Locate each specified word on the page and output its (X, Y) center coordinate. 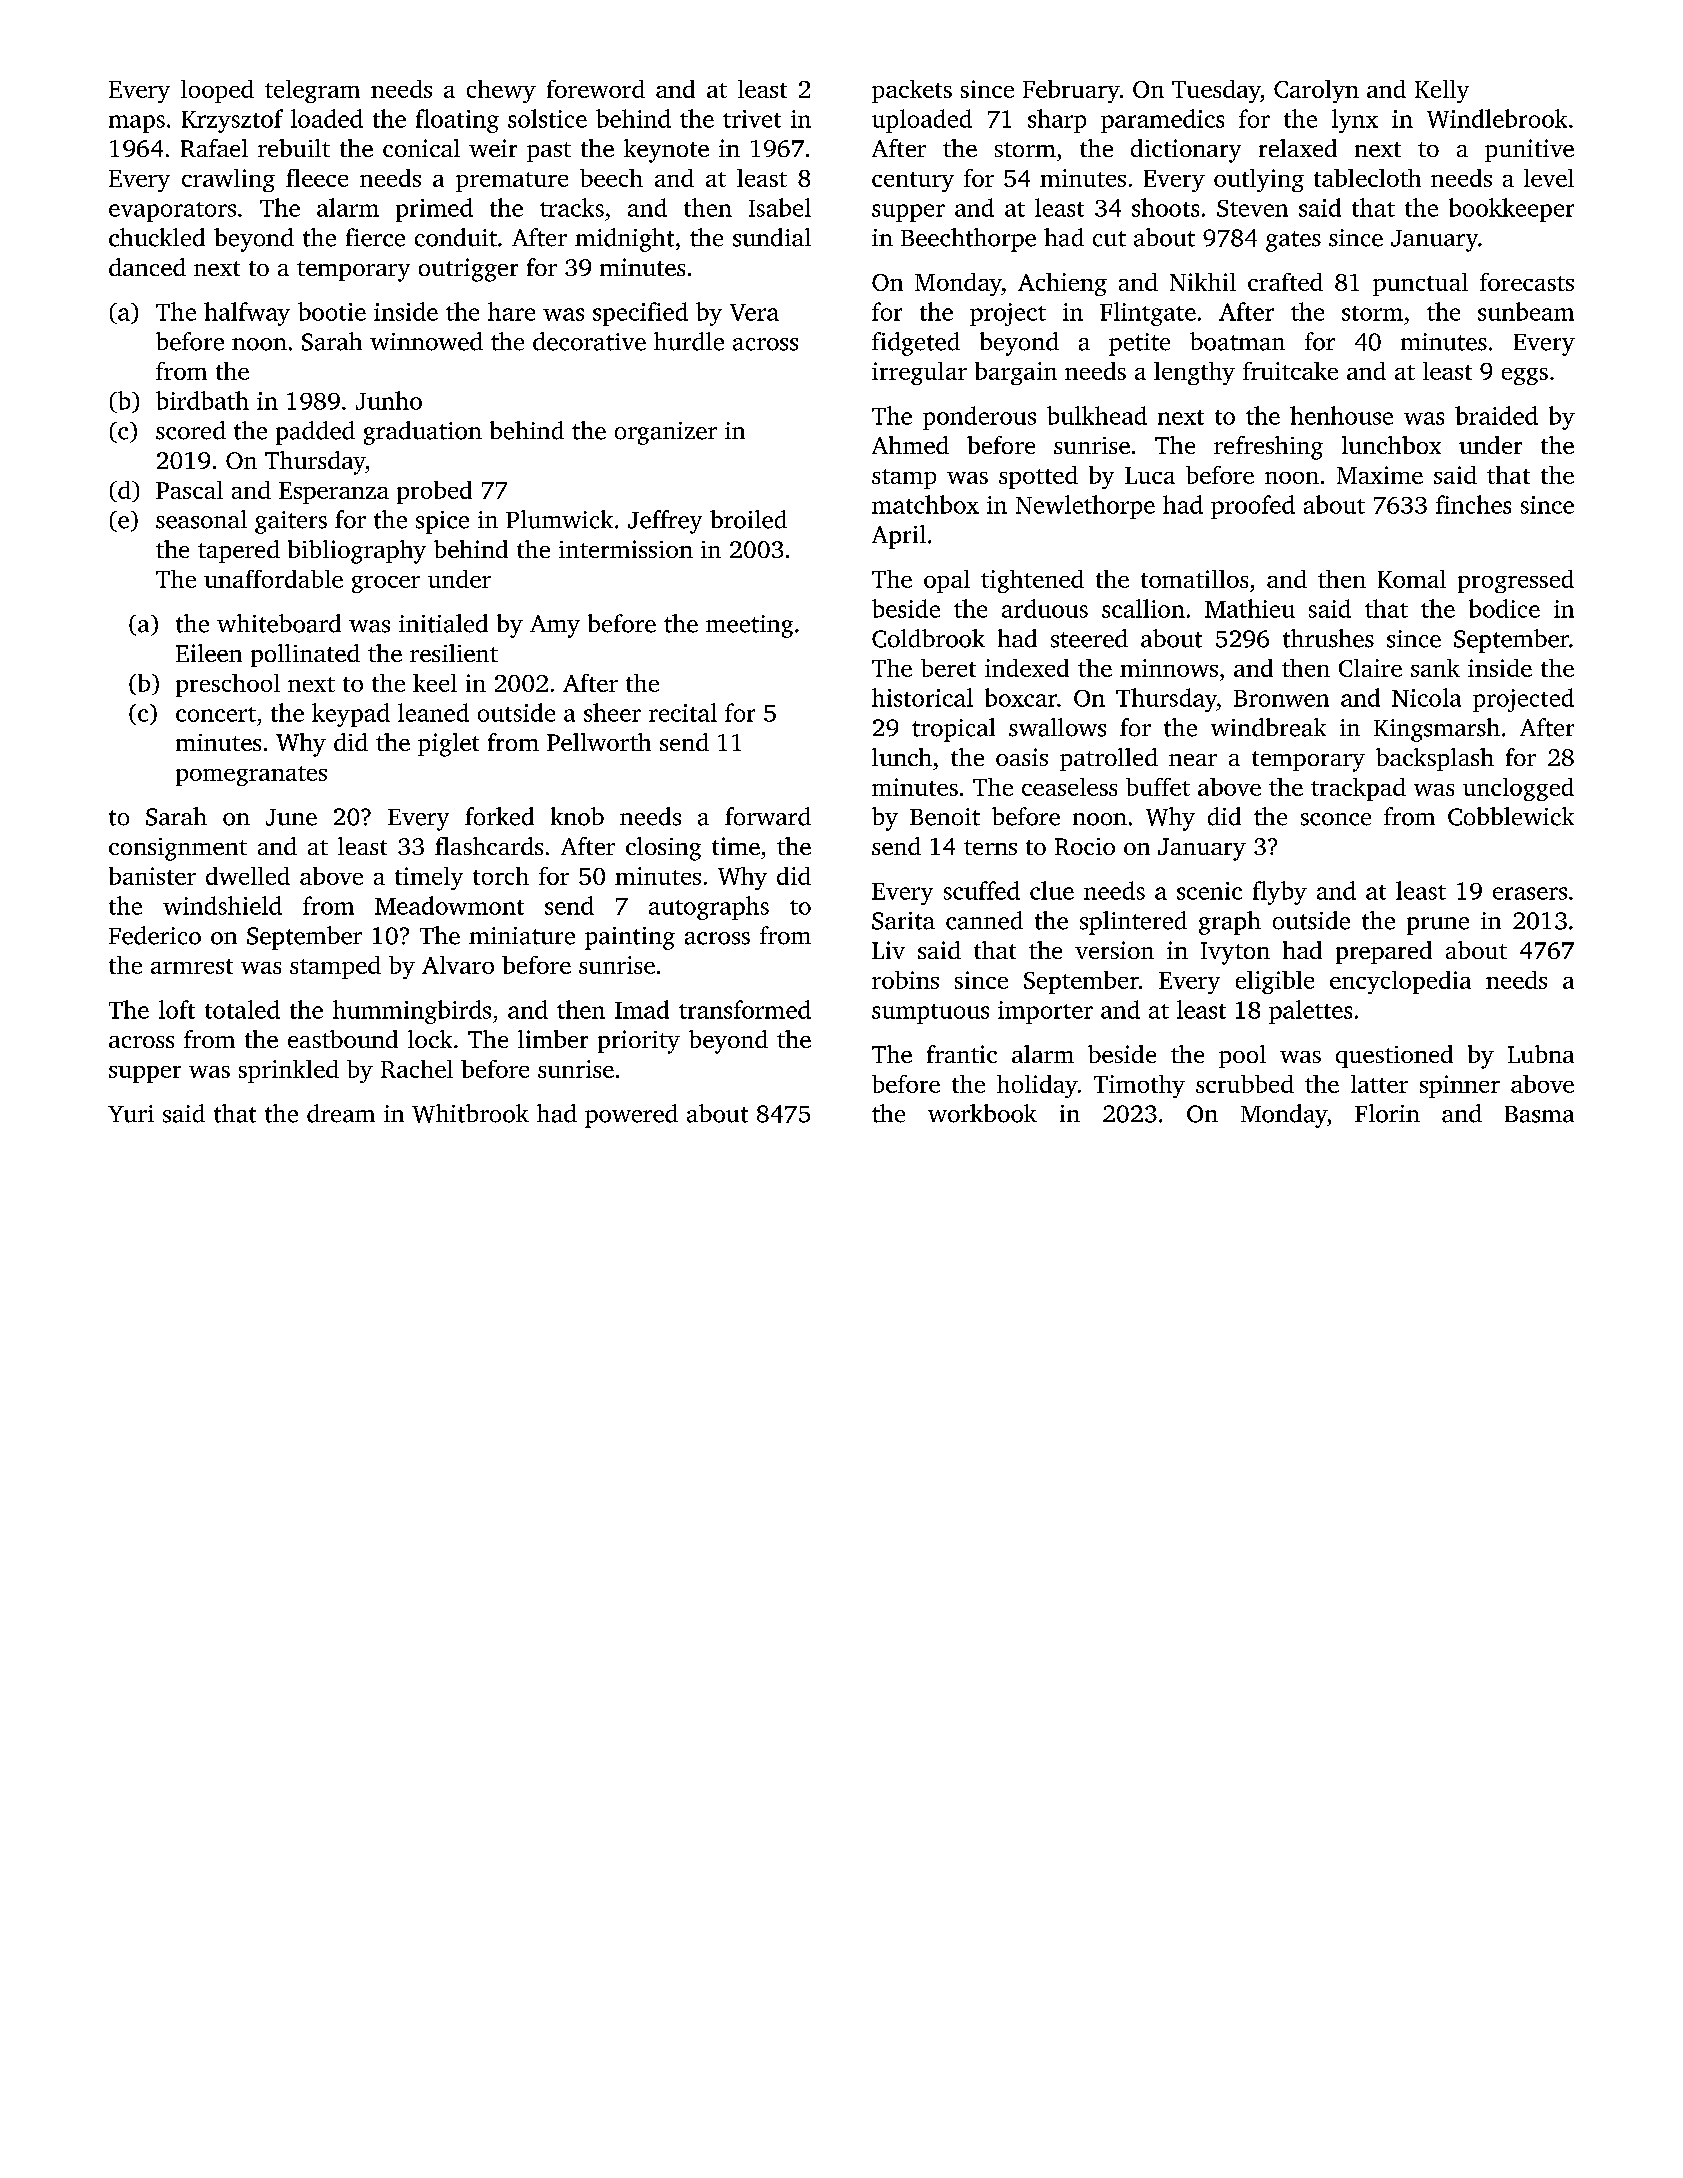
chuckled (157, 237)
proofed (1253, 507)
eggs (1525, 376)
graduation (423, 433)
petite (1139, 344)
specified (640, 314)
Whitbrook (470, 1113)
